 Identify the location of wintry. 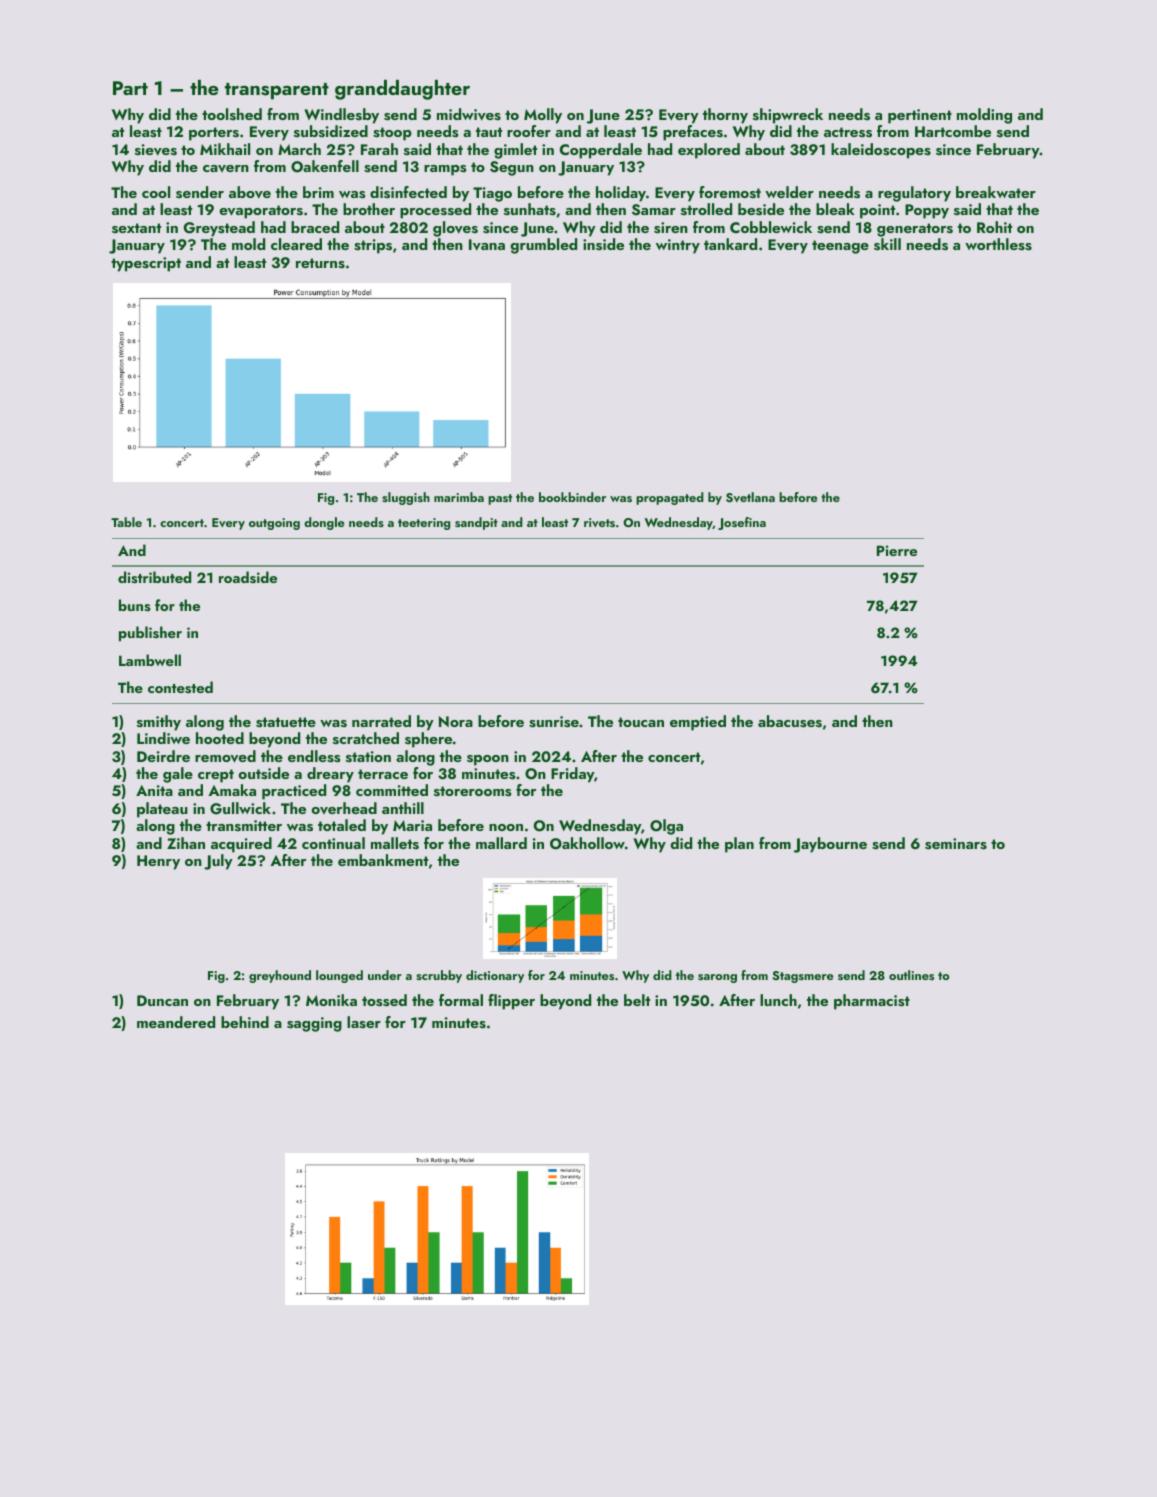
(678, 246).
